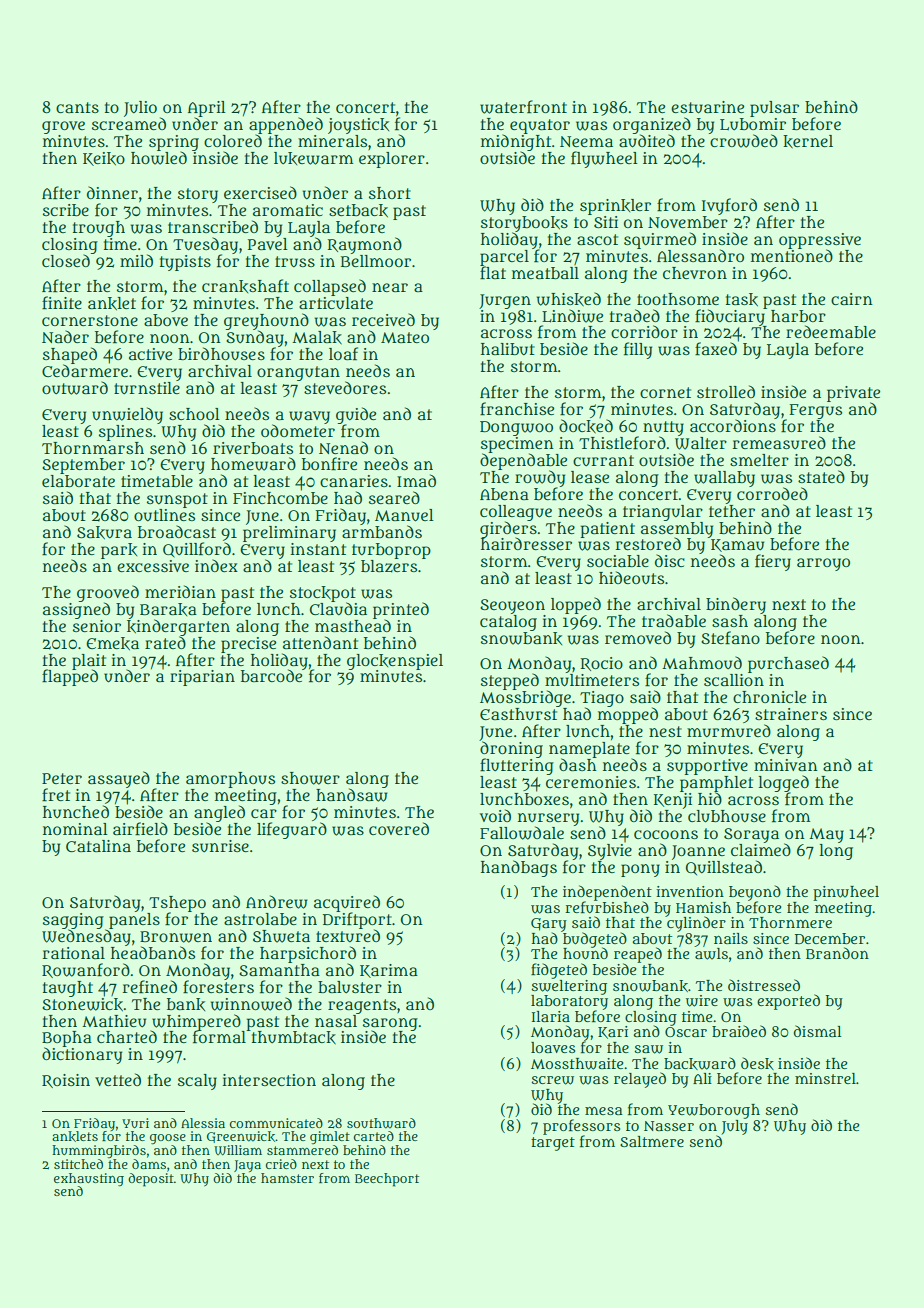 This document has height=1308, width=924. What do you see at coordinates (495, 815) in the document?
I see `void` at bounding box center [495, 815].
